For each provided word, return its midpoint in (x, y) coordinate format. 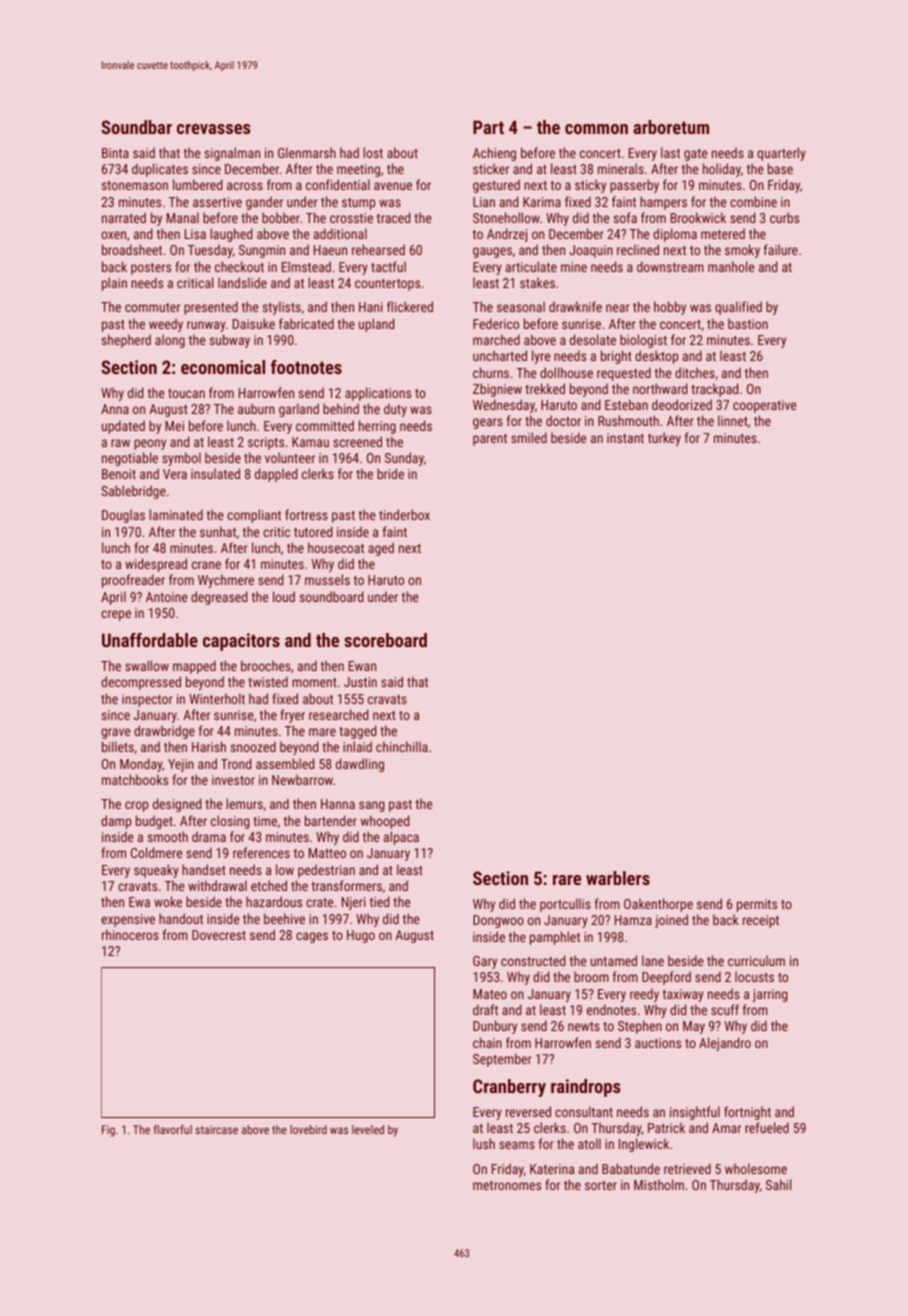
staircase (216, 1129)
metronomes (507, 1185)
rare (567, 880)
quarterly (781, 154)
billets (118, 746)
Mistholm (659, 1184)
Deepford (666, 978)
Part (488, 127)
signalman (232, 154)
